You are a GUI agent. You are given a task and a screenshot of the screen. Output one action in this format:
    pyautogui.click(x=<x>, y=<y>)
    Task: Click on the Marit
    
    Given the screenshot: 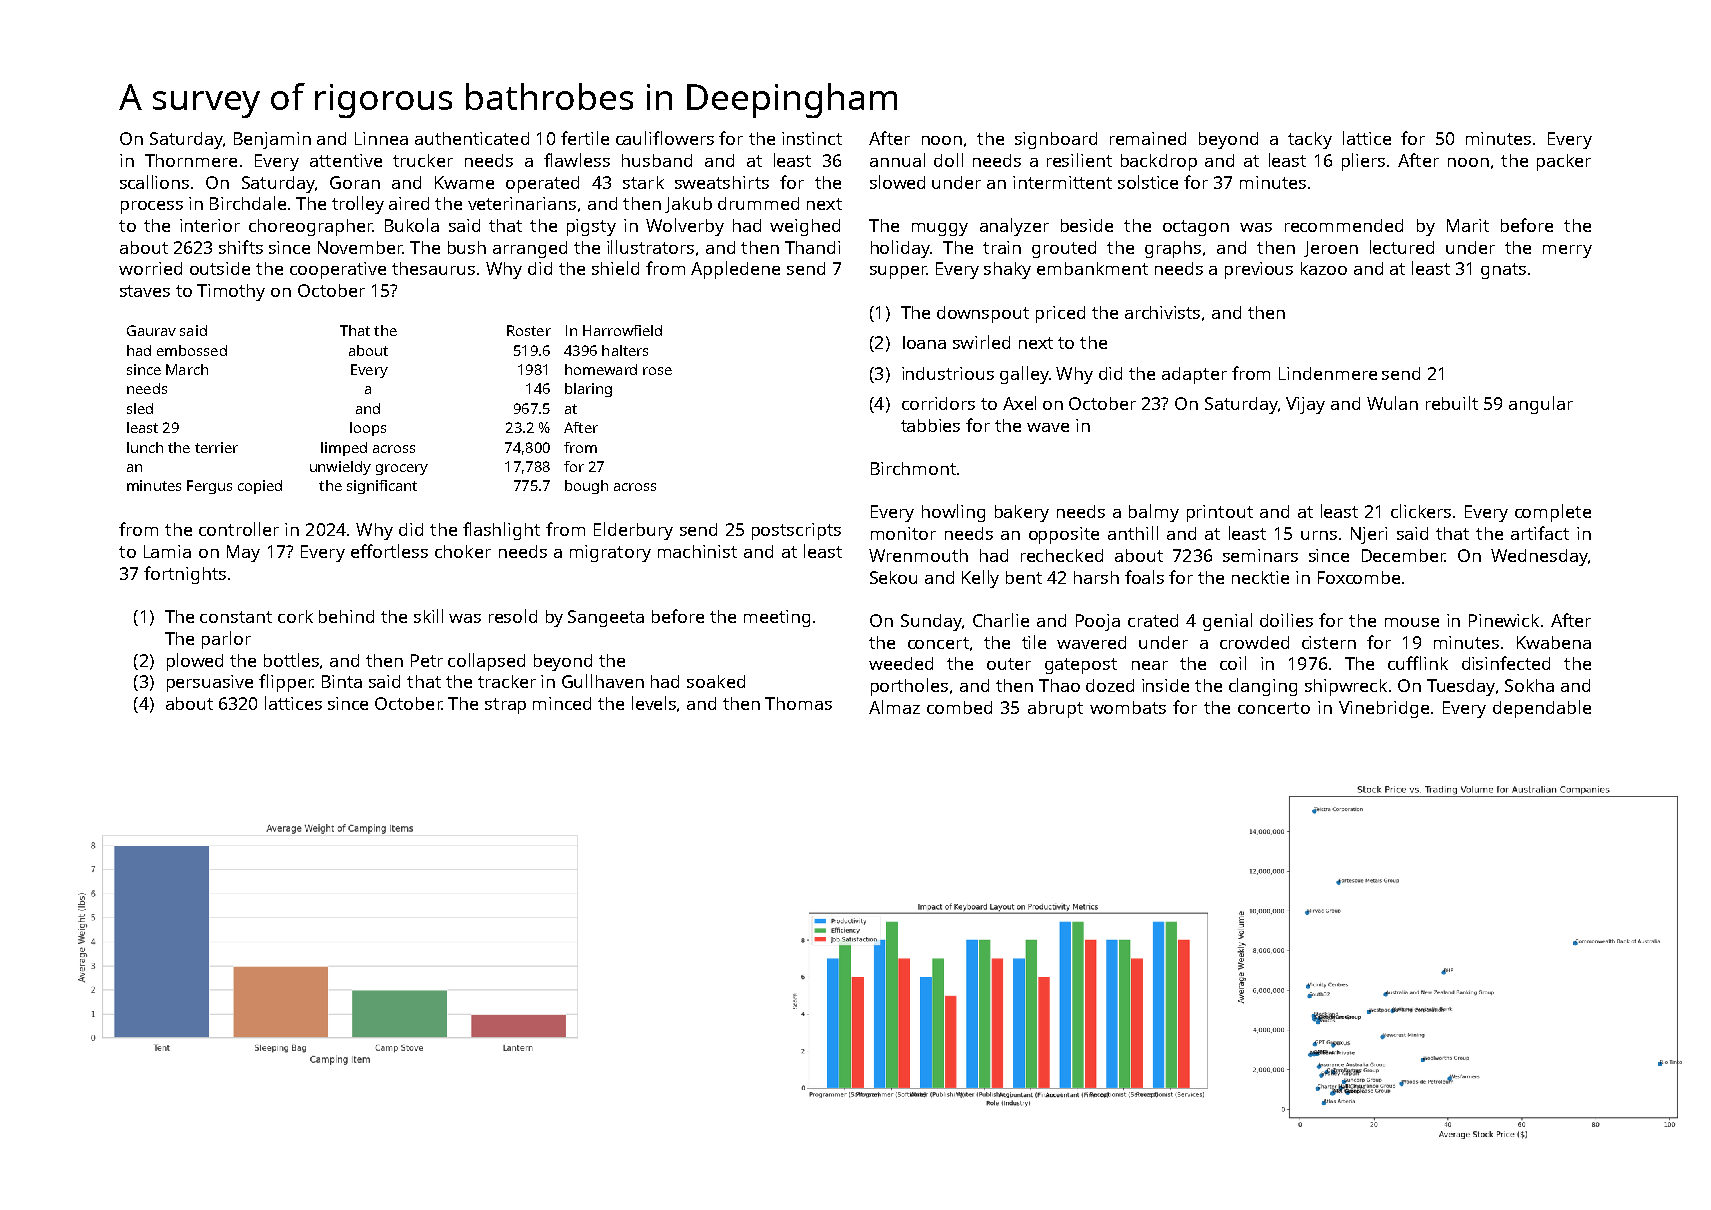 What is the action you would take?
    pyautogui.click(x=1468, y=225)
